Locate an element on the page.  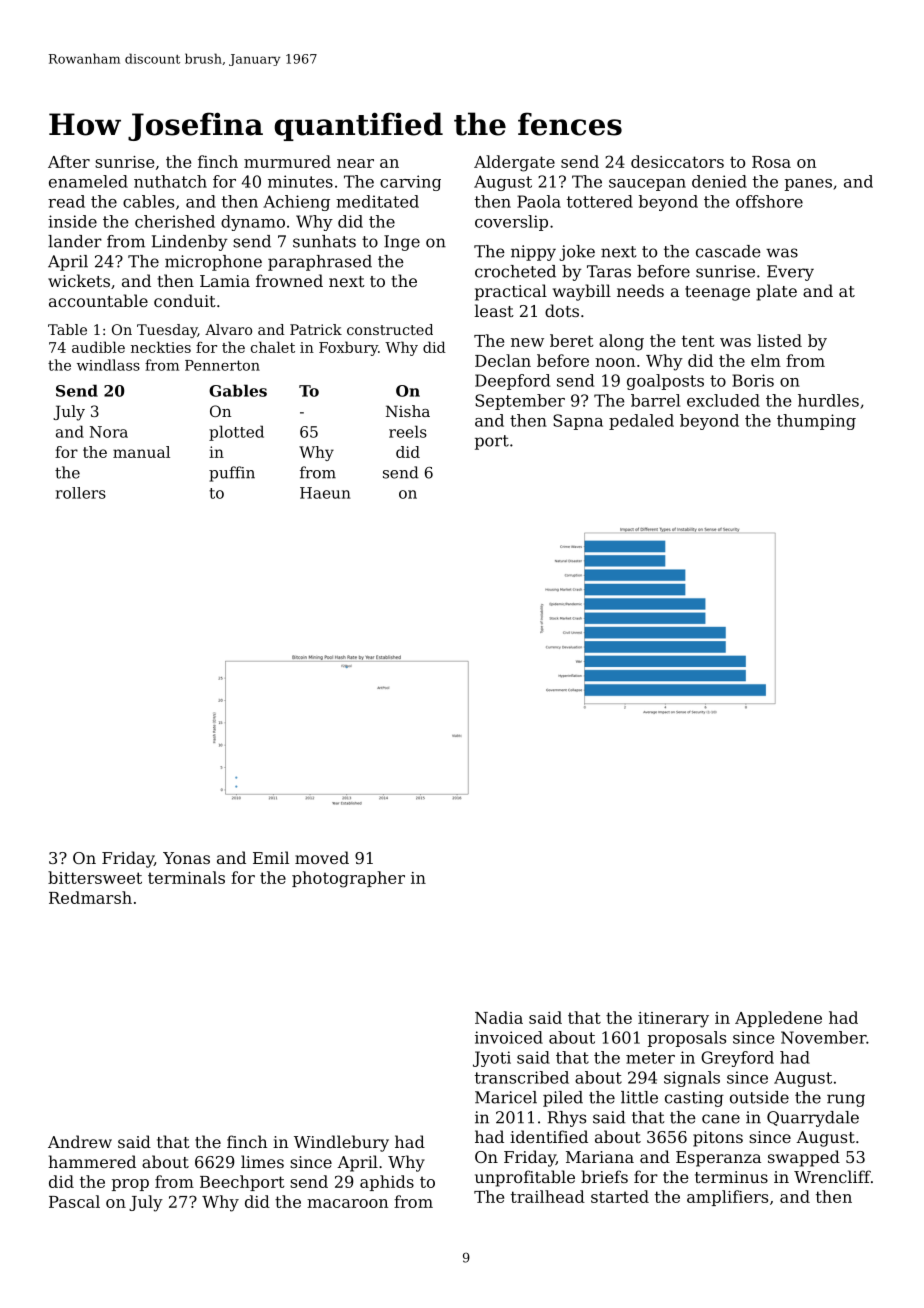
puffin is located at coordinates (232, 474).
